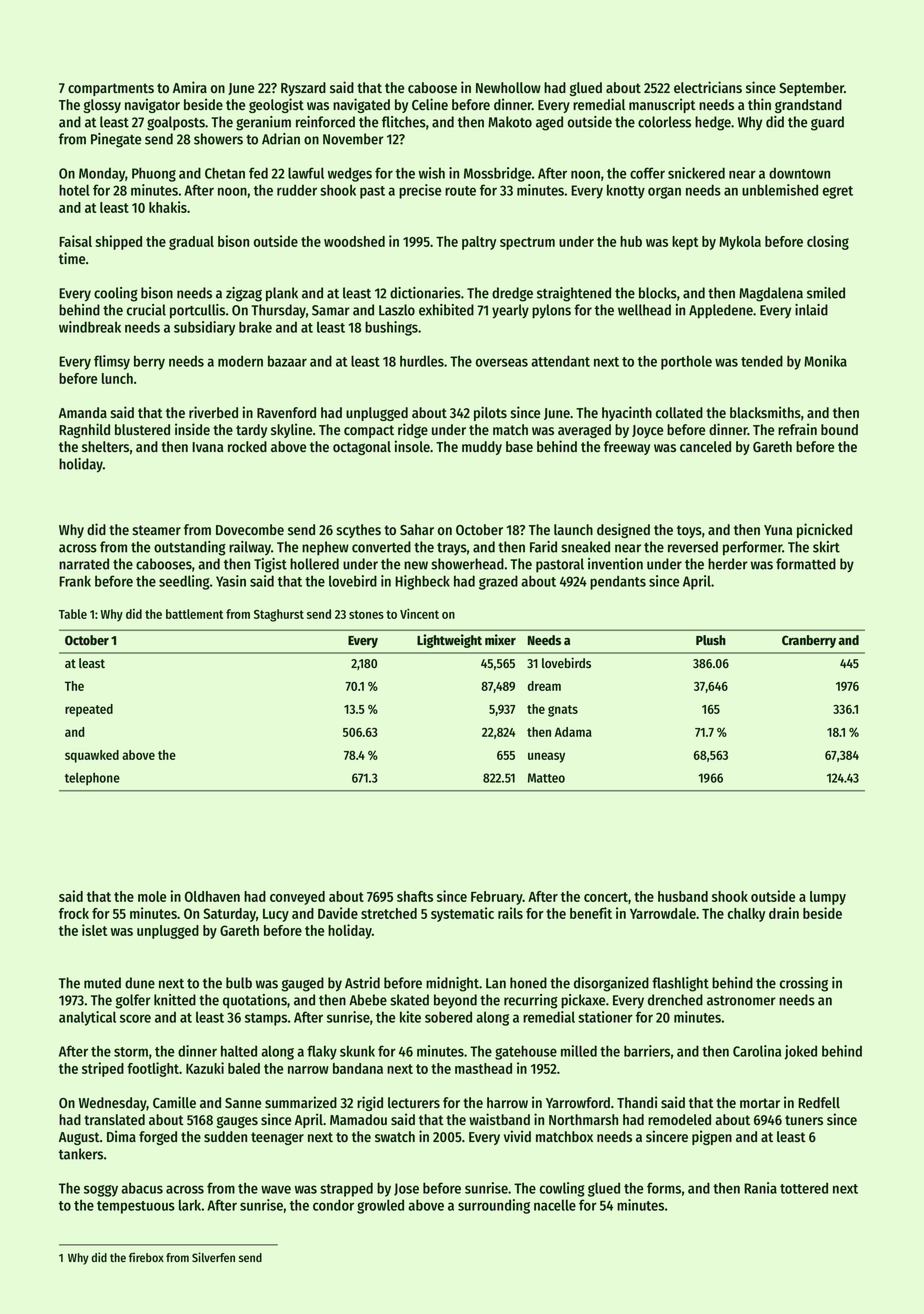 The image size is (924, 1314). Describe the element at coordinates (460, 191) in the page. I see `route` at that location.
